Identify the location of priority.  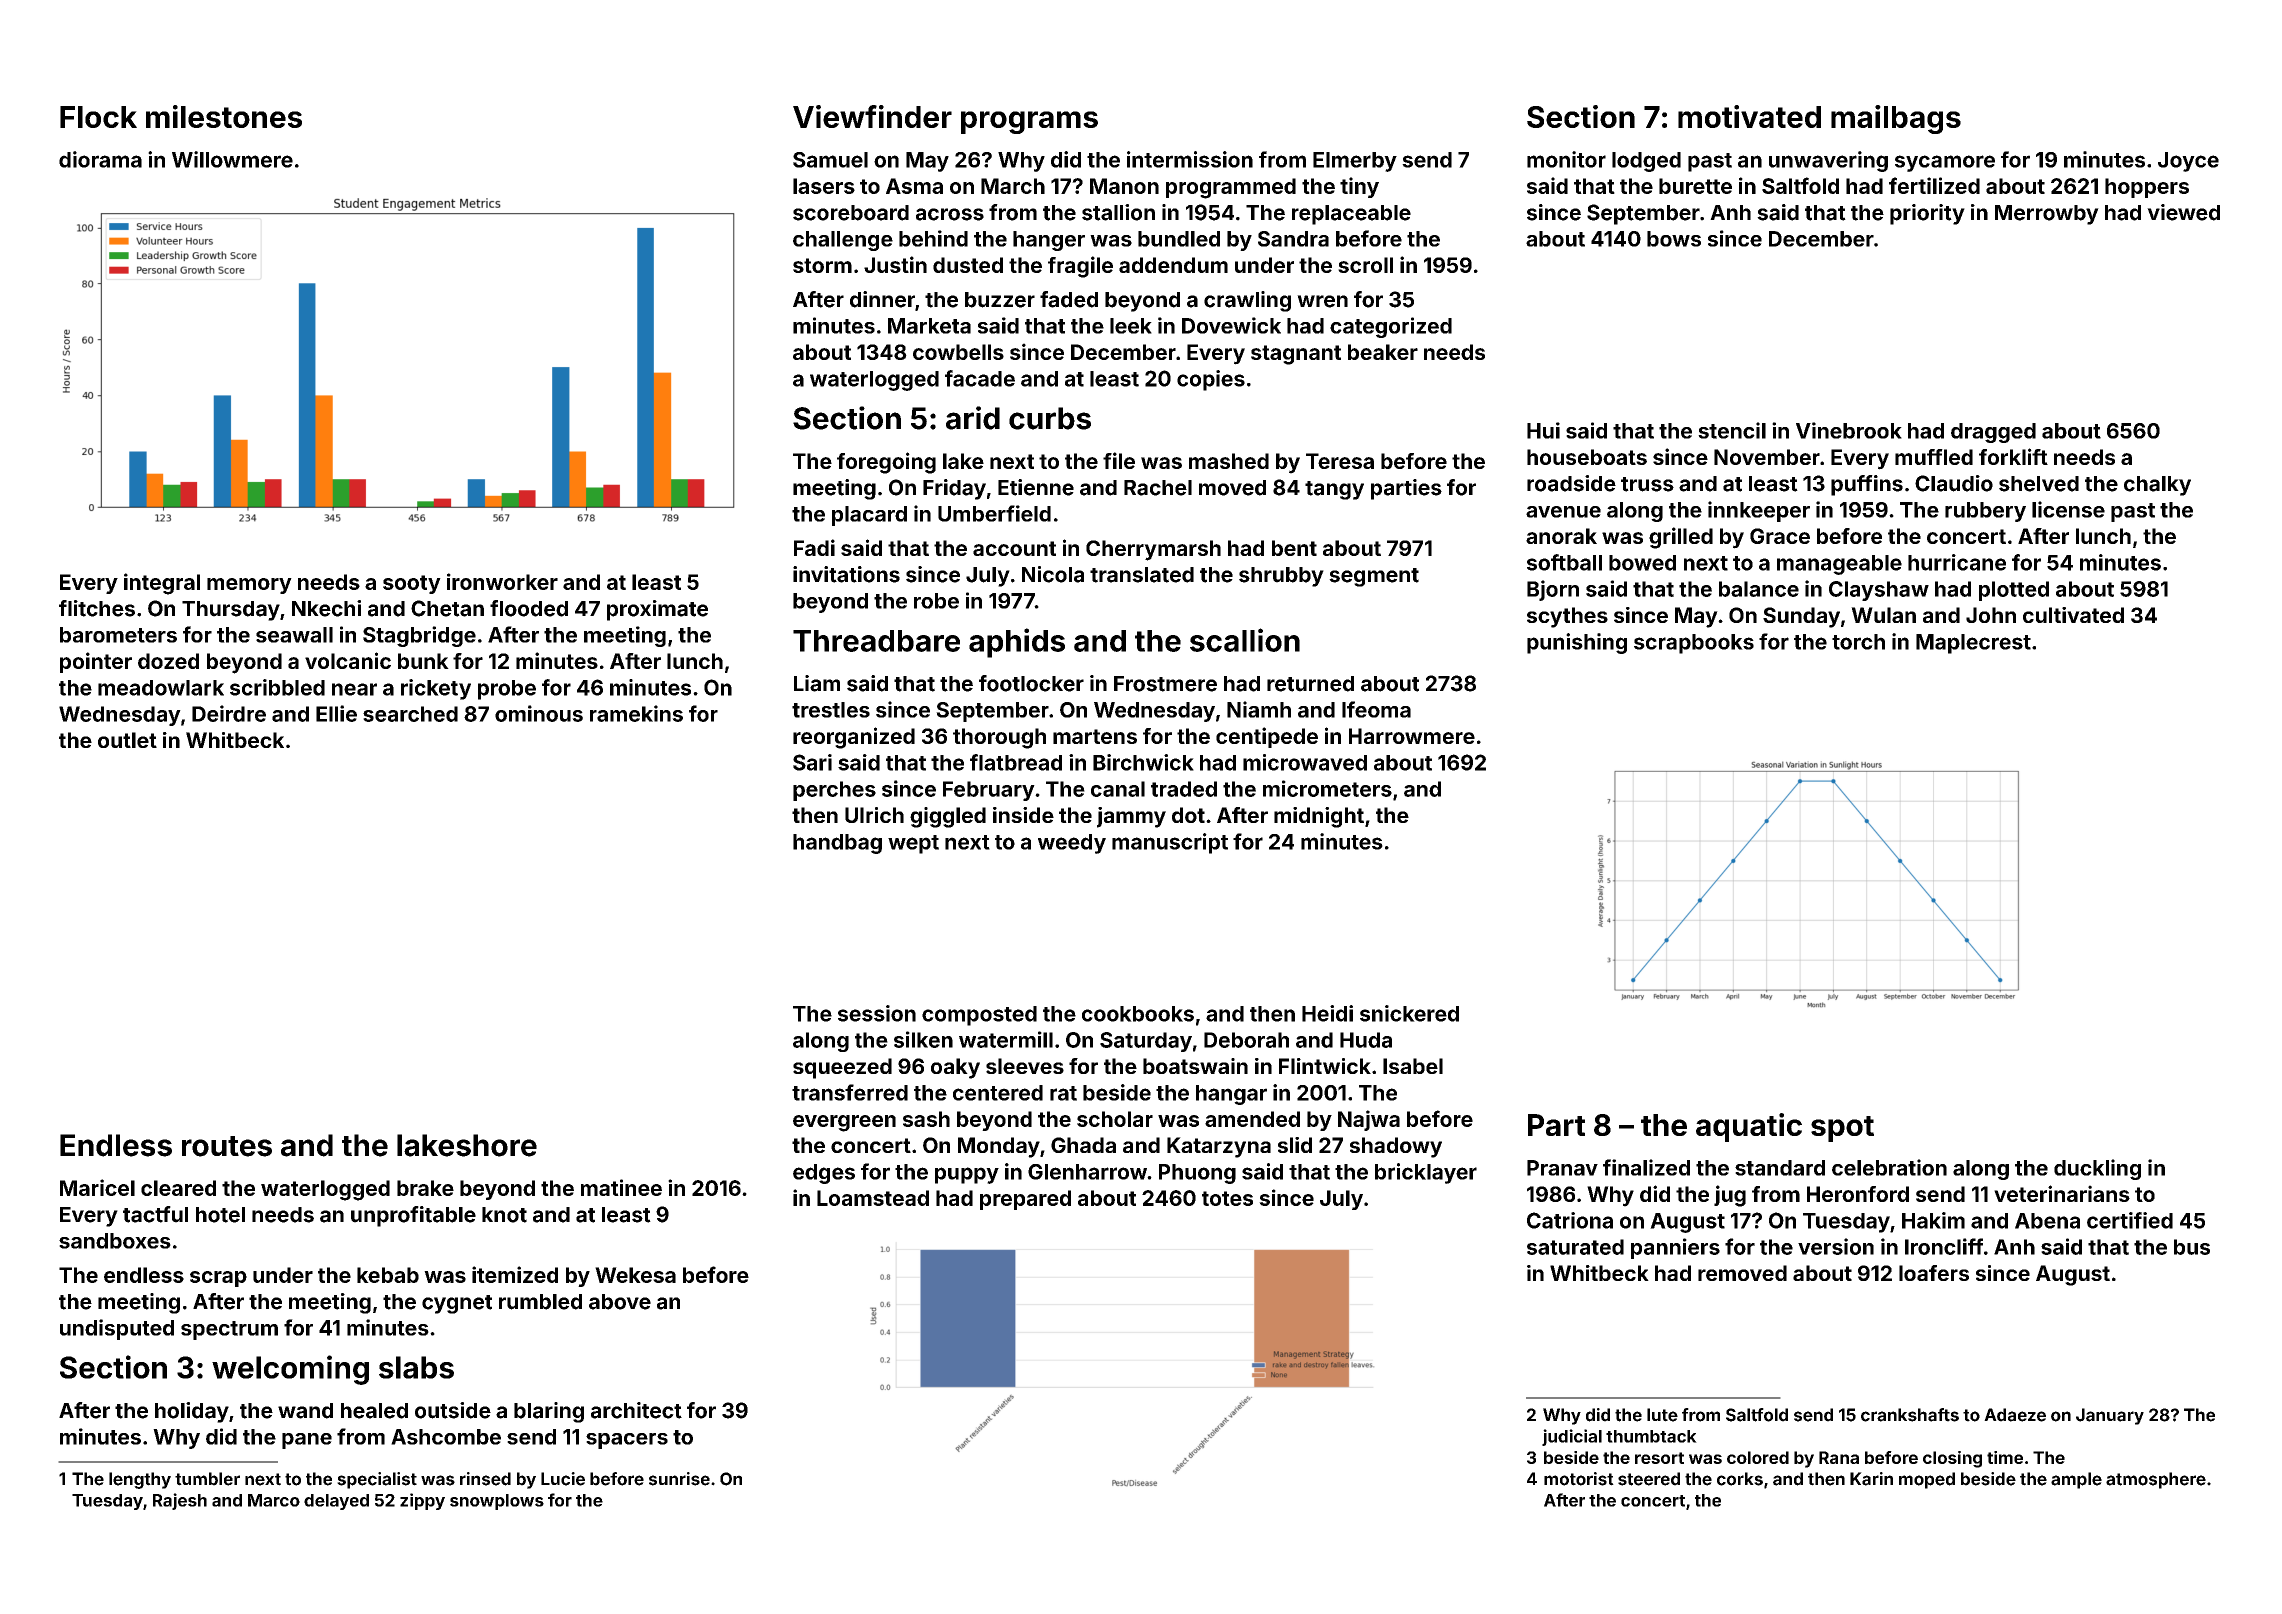
(1927, 214).
